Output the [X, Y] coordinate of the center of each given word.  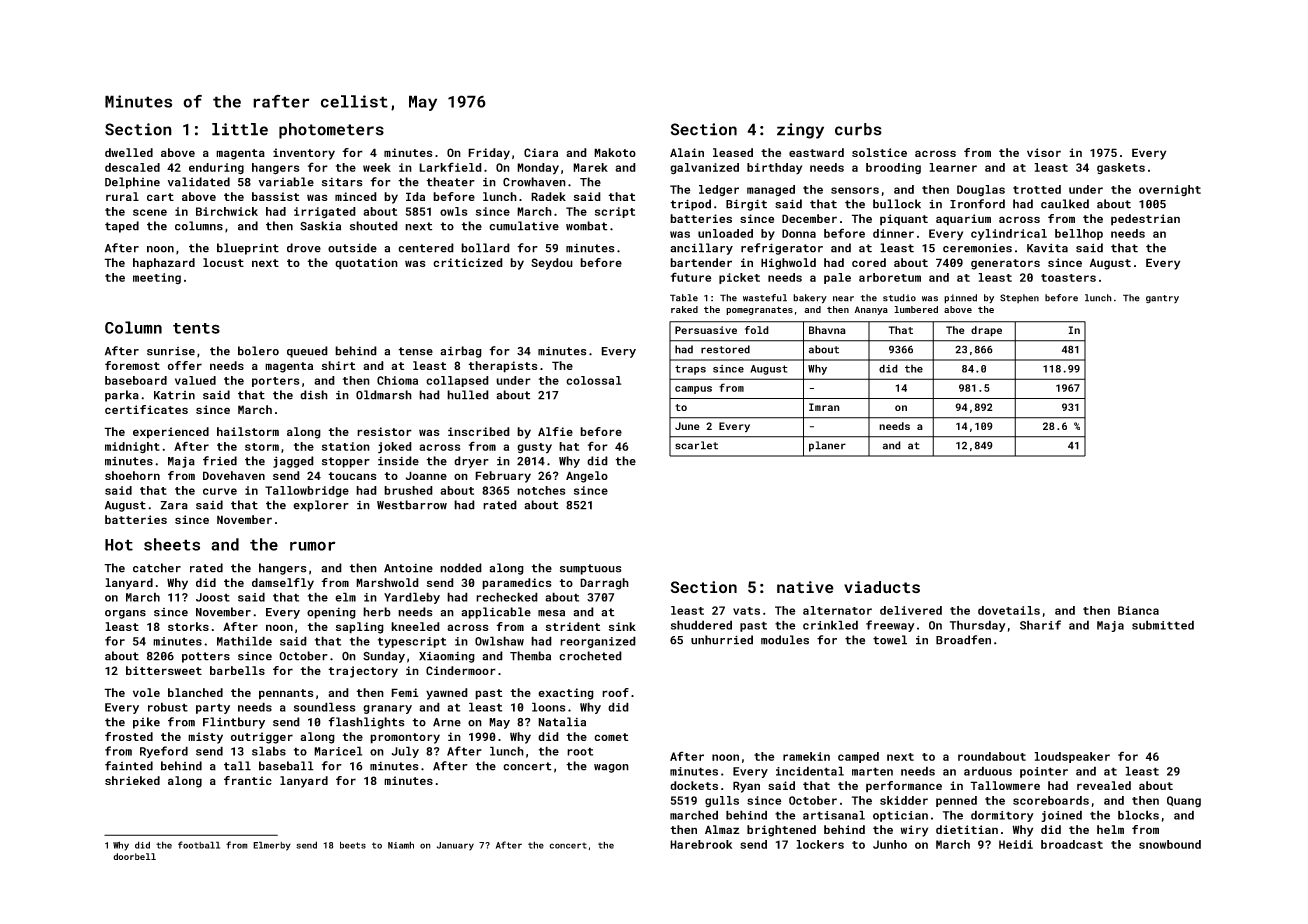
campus [693, 390]
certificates [146, 409]
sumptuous [591, 569]
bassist [275, 196]
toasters [1068, 278]
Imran [824, 407]
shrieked [132, 780]
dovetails [1009, 610]
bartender [701, 262]
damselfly [283, 584]
